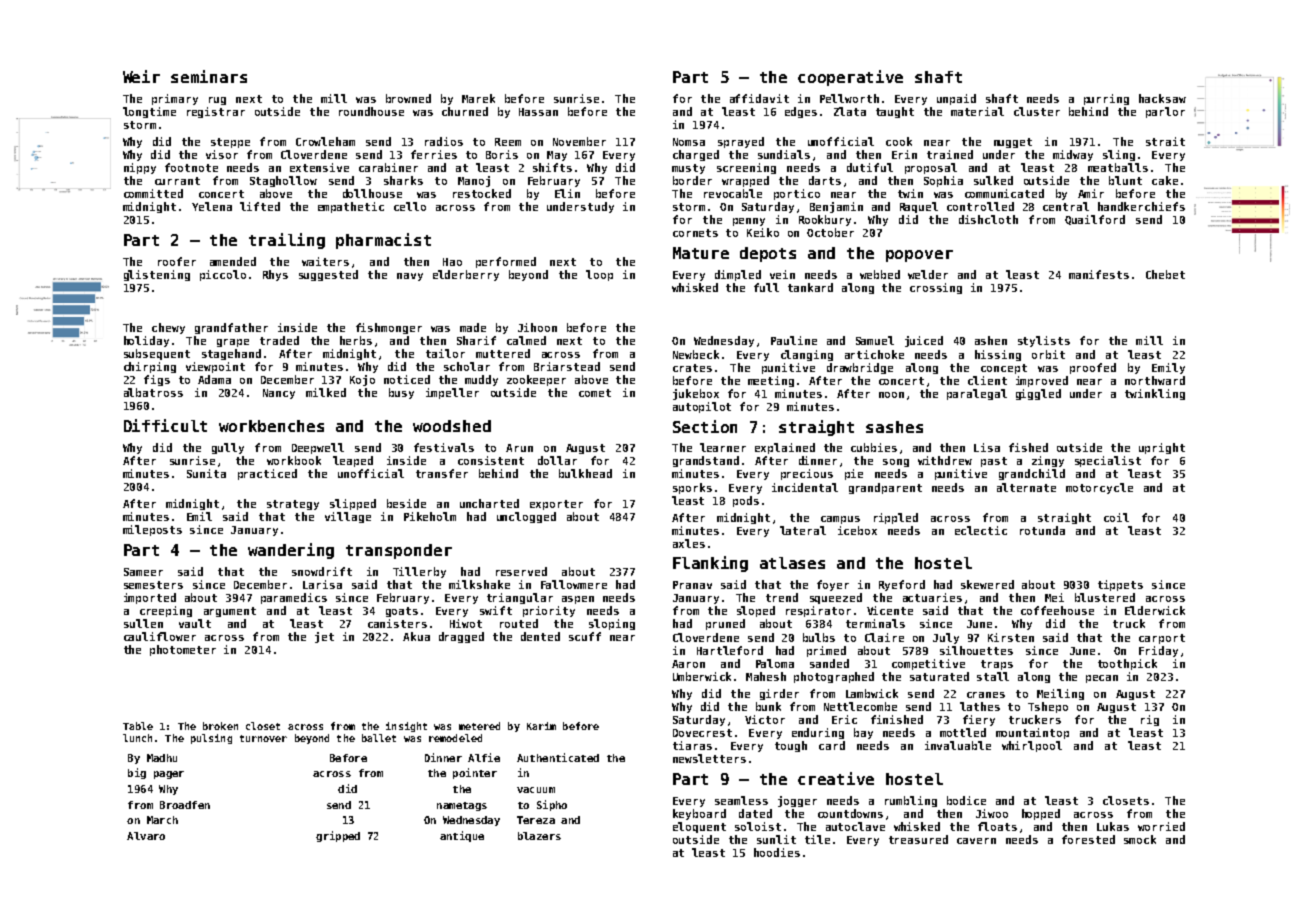 The image size is (1308, 924). What do you see at coordinates (759, 98) in the screenshot?
I see `affidavit` at bounding box center [759, 98].
